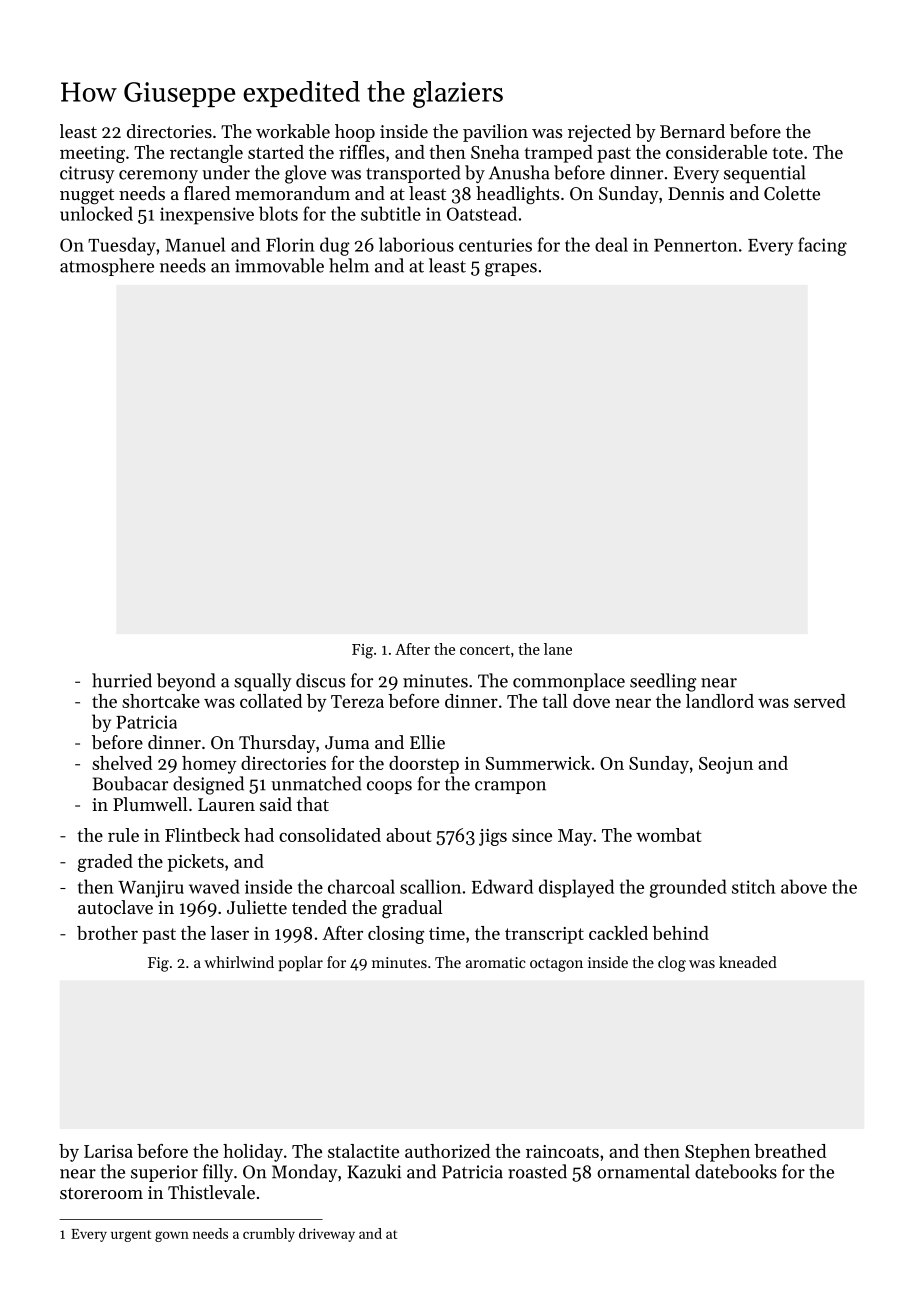 Image resolution: width=924 pixels, height=1308 pixels. What do you see at coordinates (611, 244) in the document?
I see `deal` at bounding box center [611, 244].
